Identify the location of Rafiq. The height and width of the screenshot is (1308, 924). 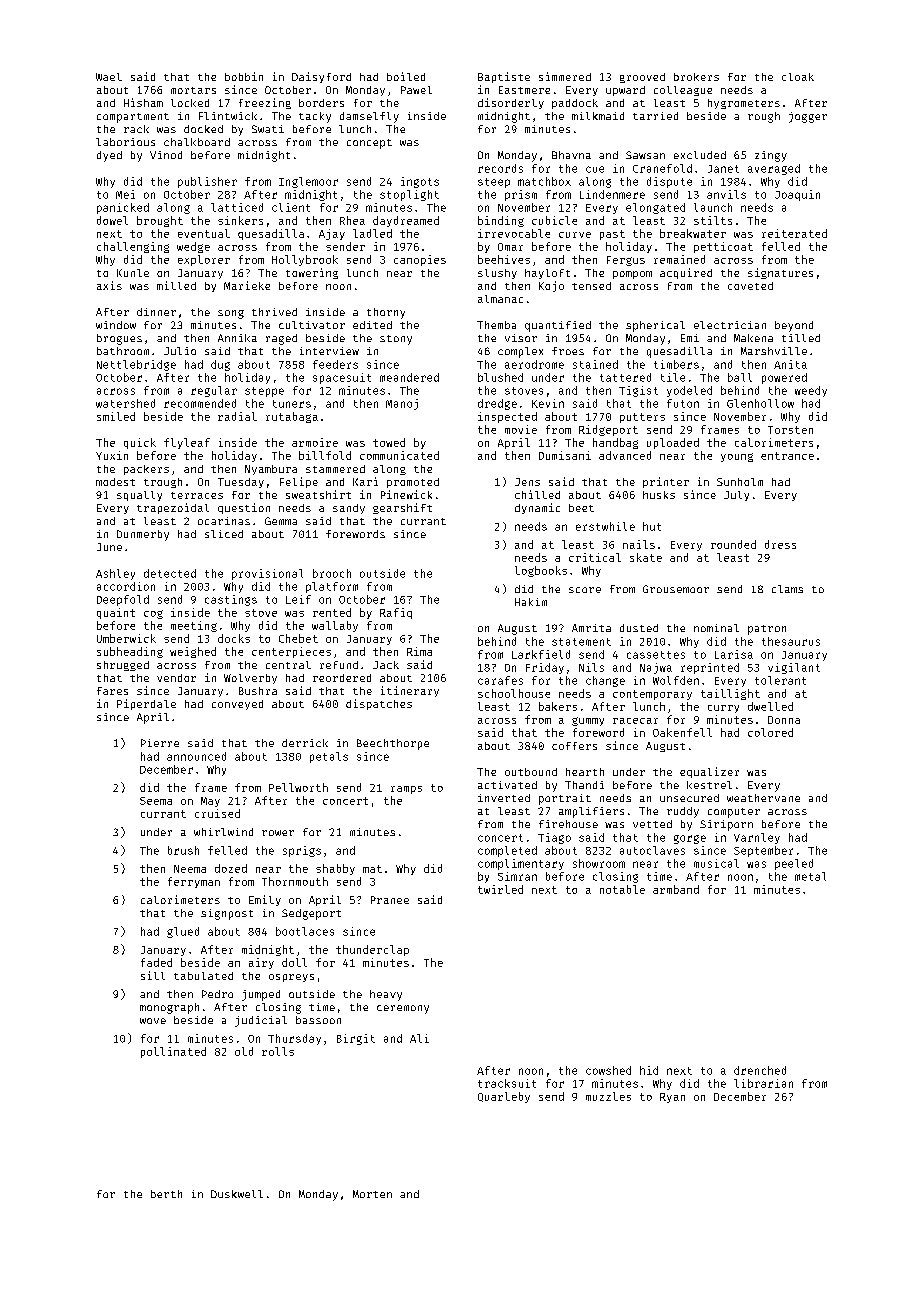
(396, 613).
